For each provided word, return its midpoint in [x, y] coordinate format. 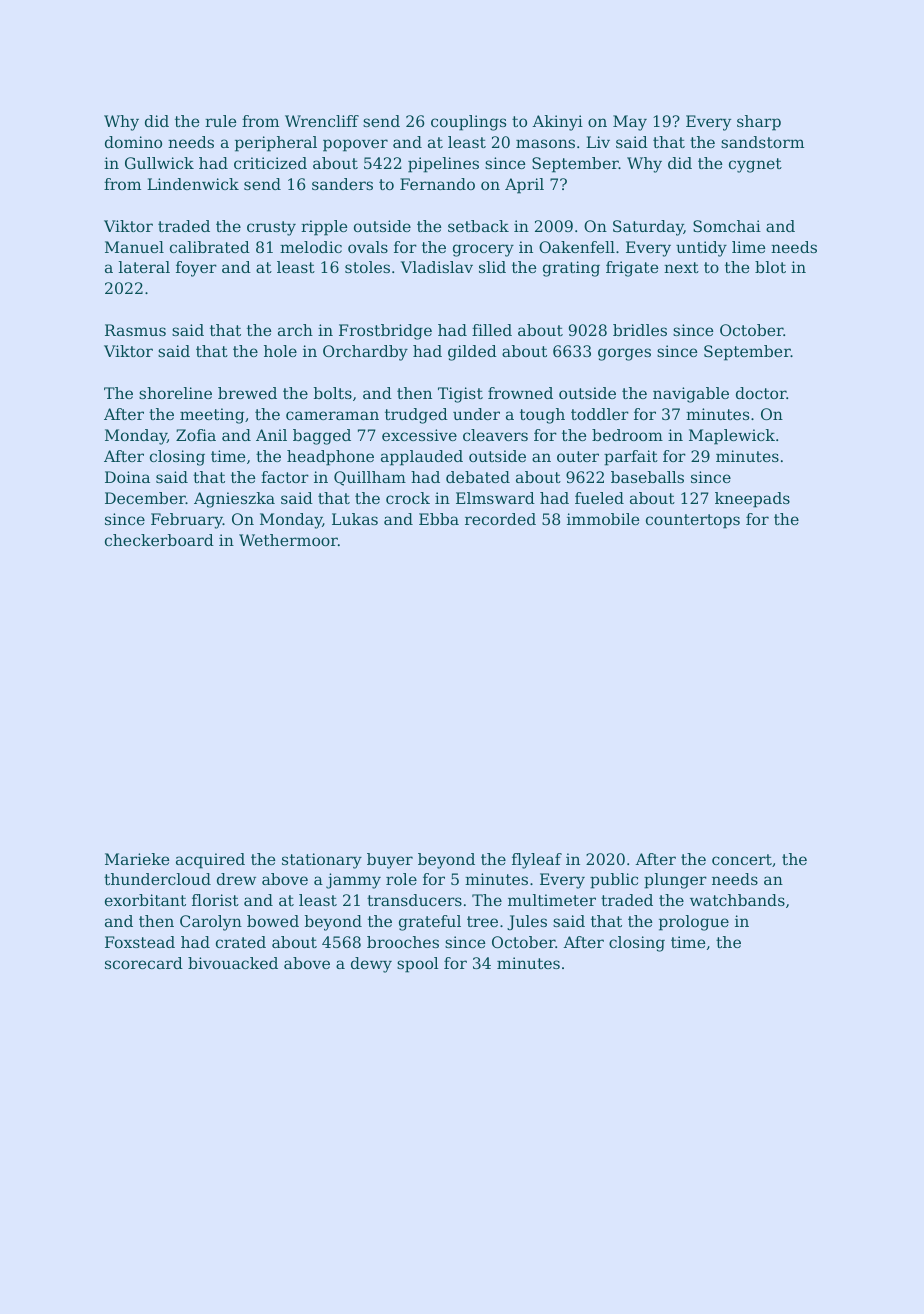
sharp [759, 123]
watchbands [737, 900]
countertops [693, 521]
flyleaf [537, 861]
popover [355, 145]
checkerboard [159, 540]
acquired [210, 861]
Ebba [439, 519]
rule [220, 121]
